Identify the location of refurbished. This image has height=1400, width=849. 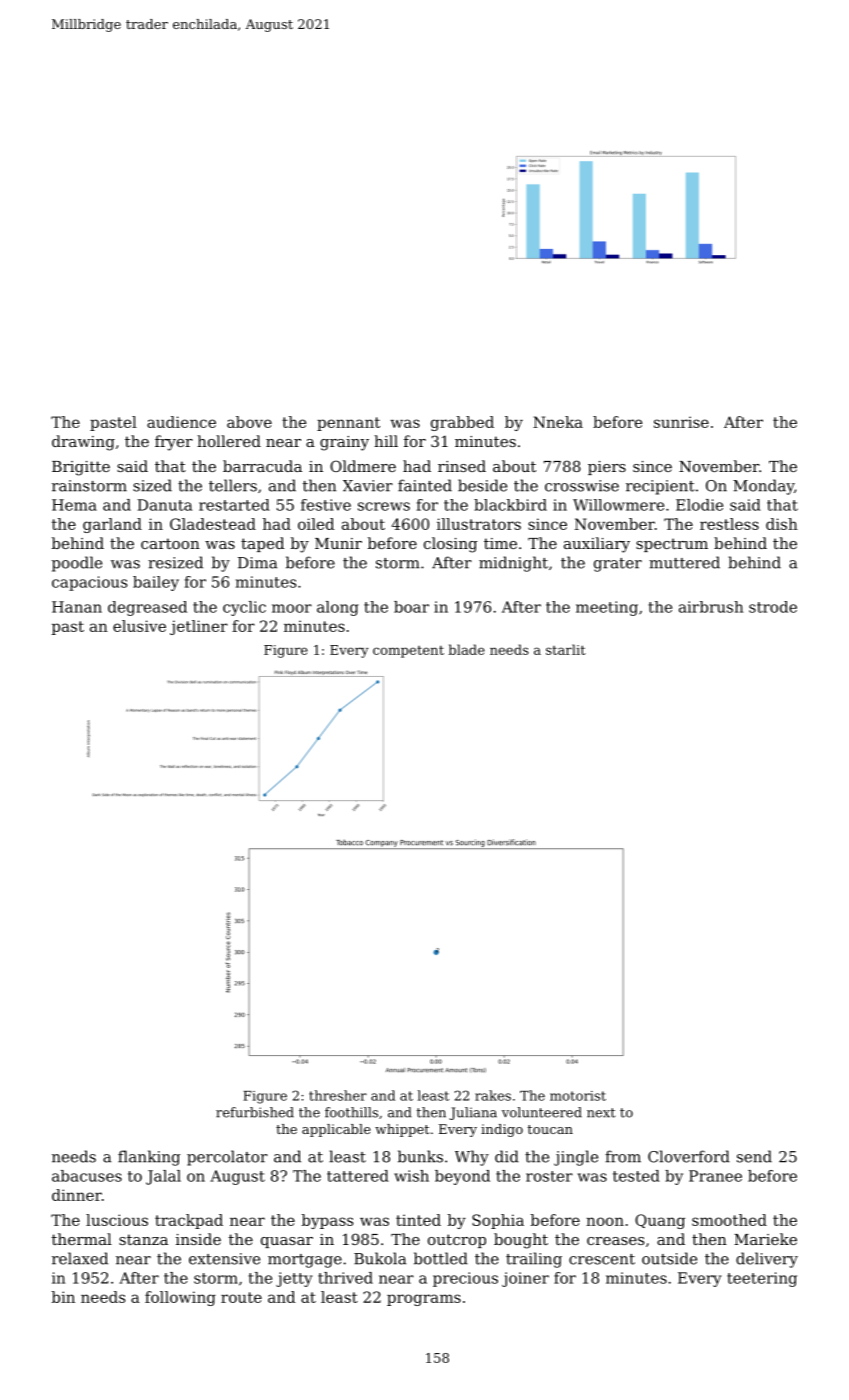
(255, 1112).
